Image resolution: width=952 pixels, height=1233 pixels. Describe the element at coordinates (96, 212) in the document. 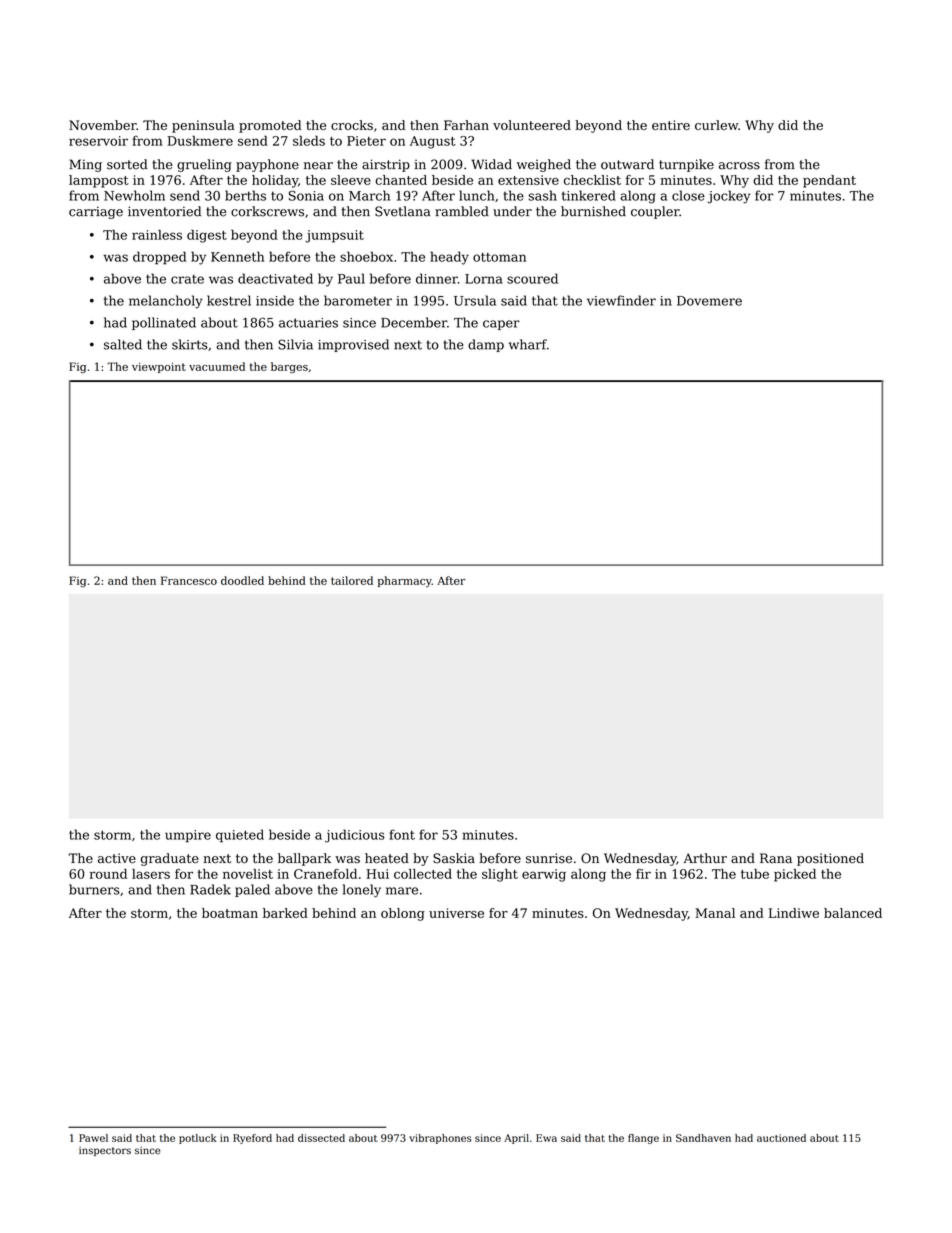

I see `carriage` at that location.
